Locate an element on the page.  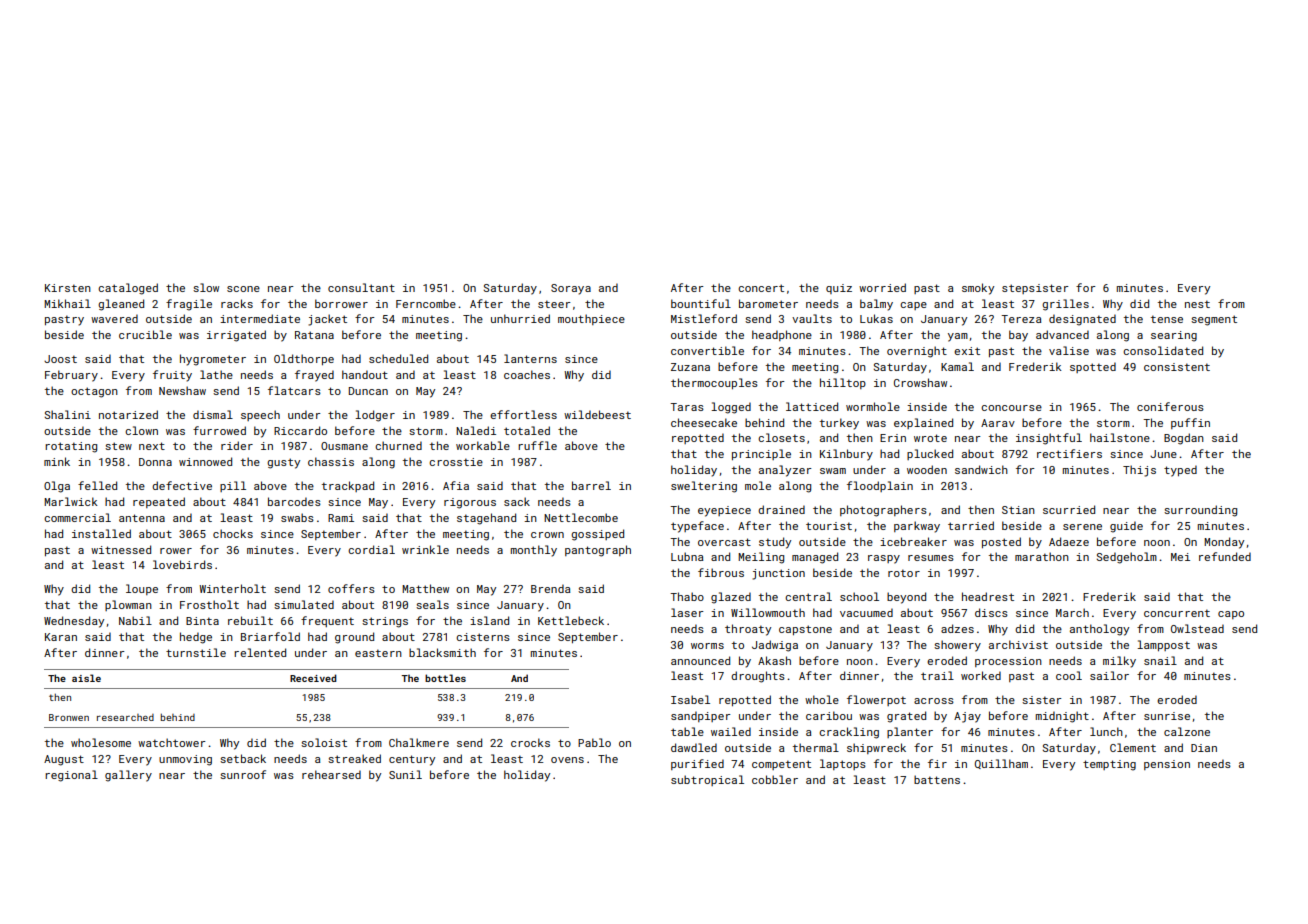
valise is located at coordinates (1069, 350).
